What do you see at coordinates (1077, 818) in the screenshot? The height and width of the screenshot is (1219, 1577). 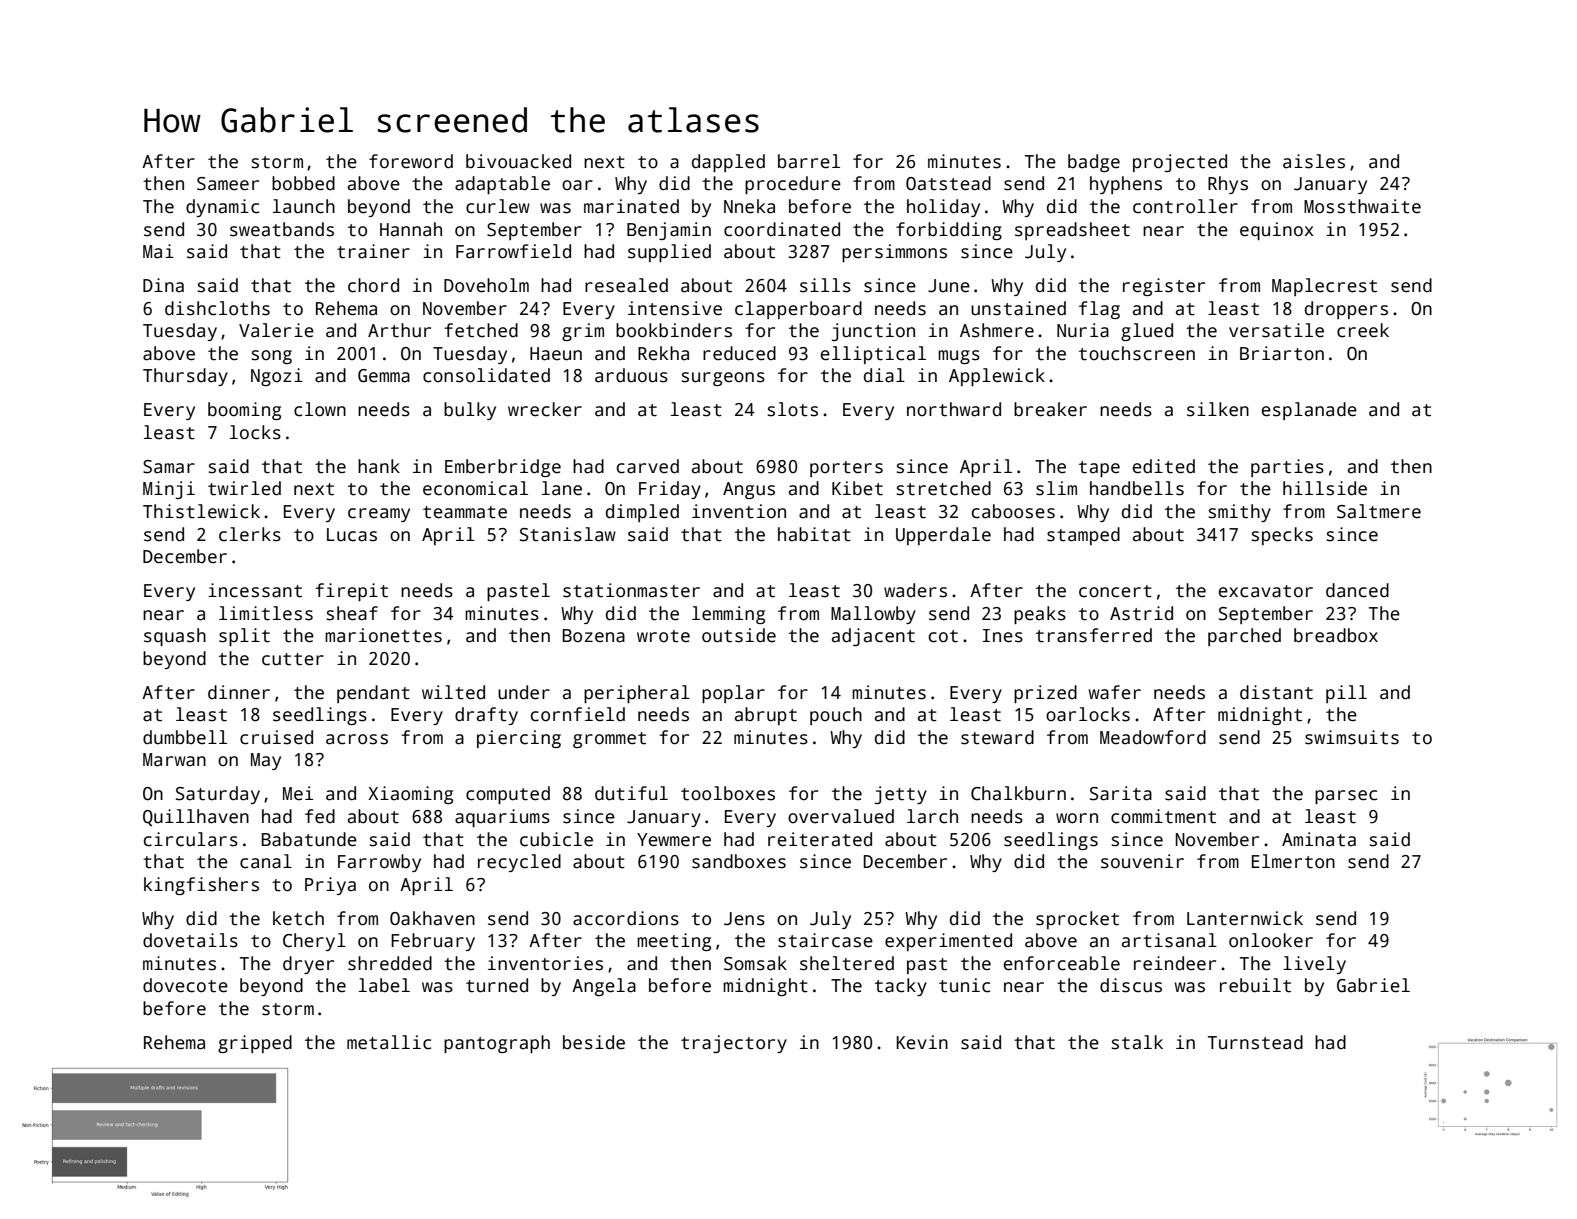 I see `worn` at bounding box center [1077, 818].
